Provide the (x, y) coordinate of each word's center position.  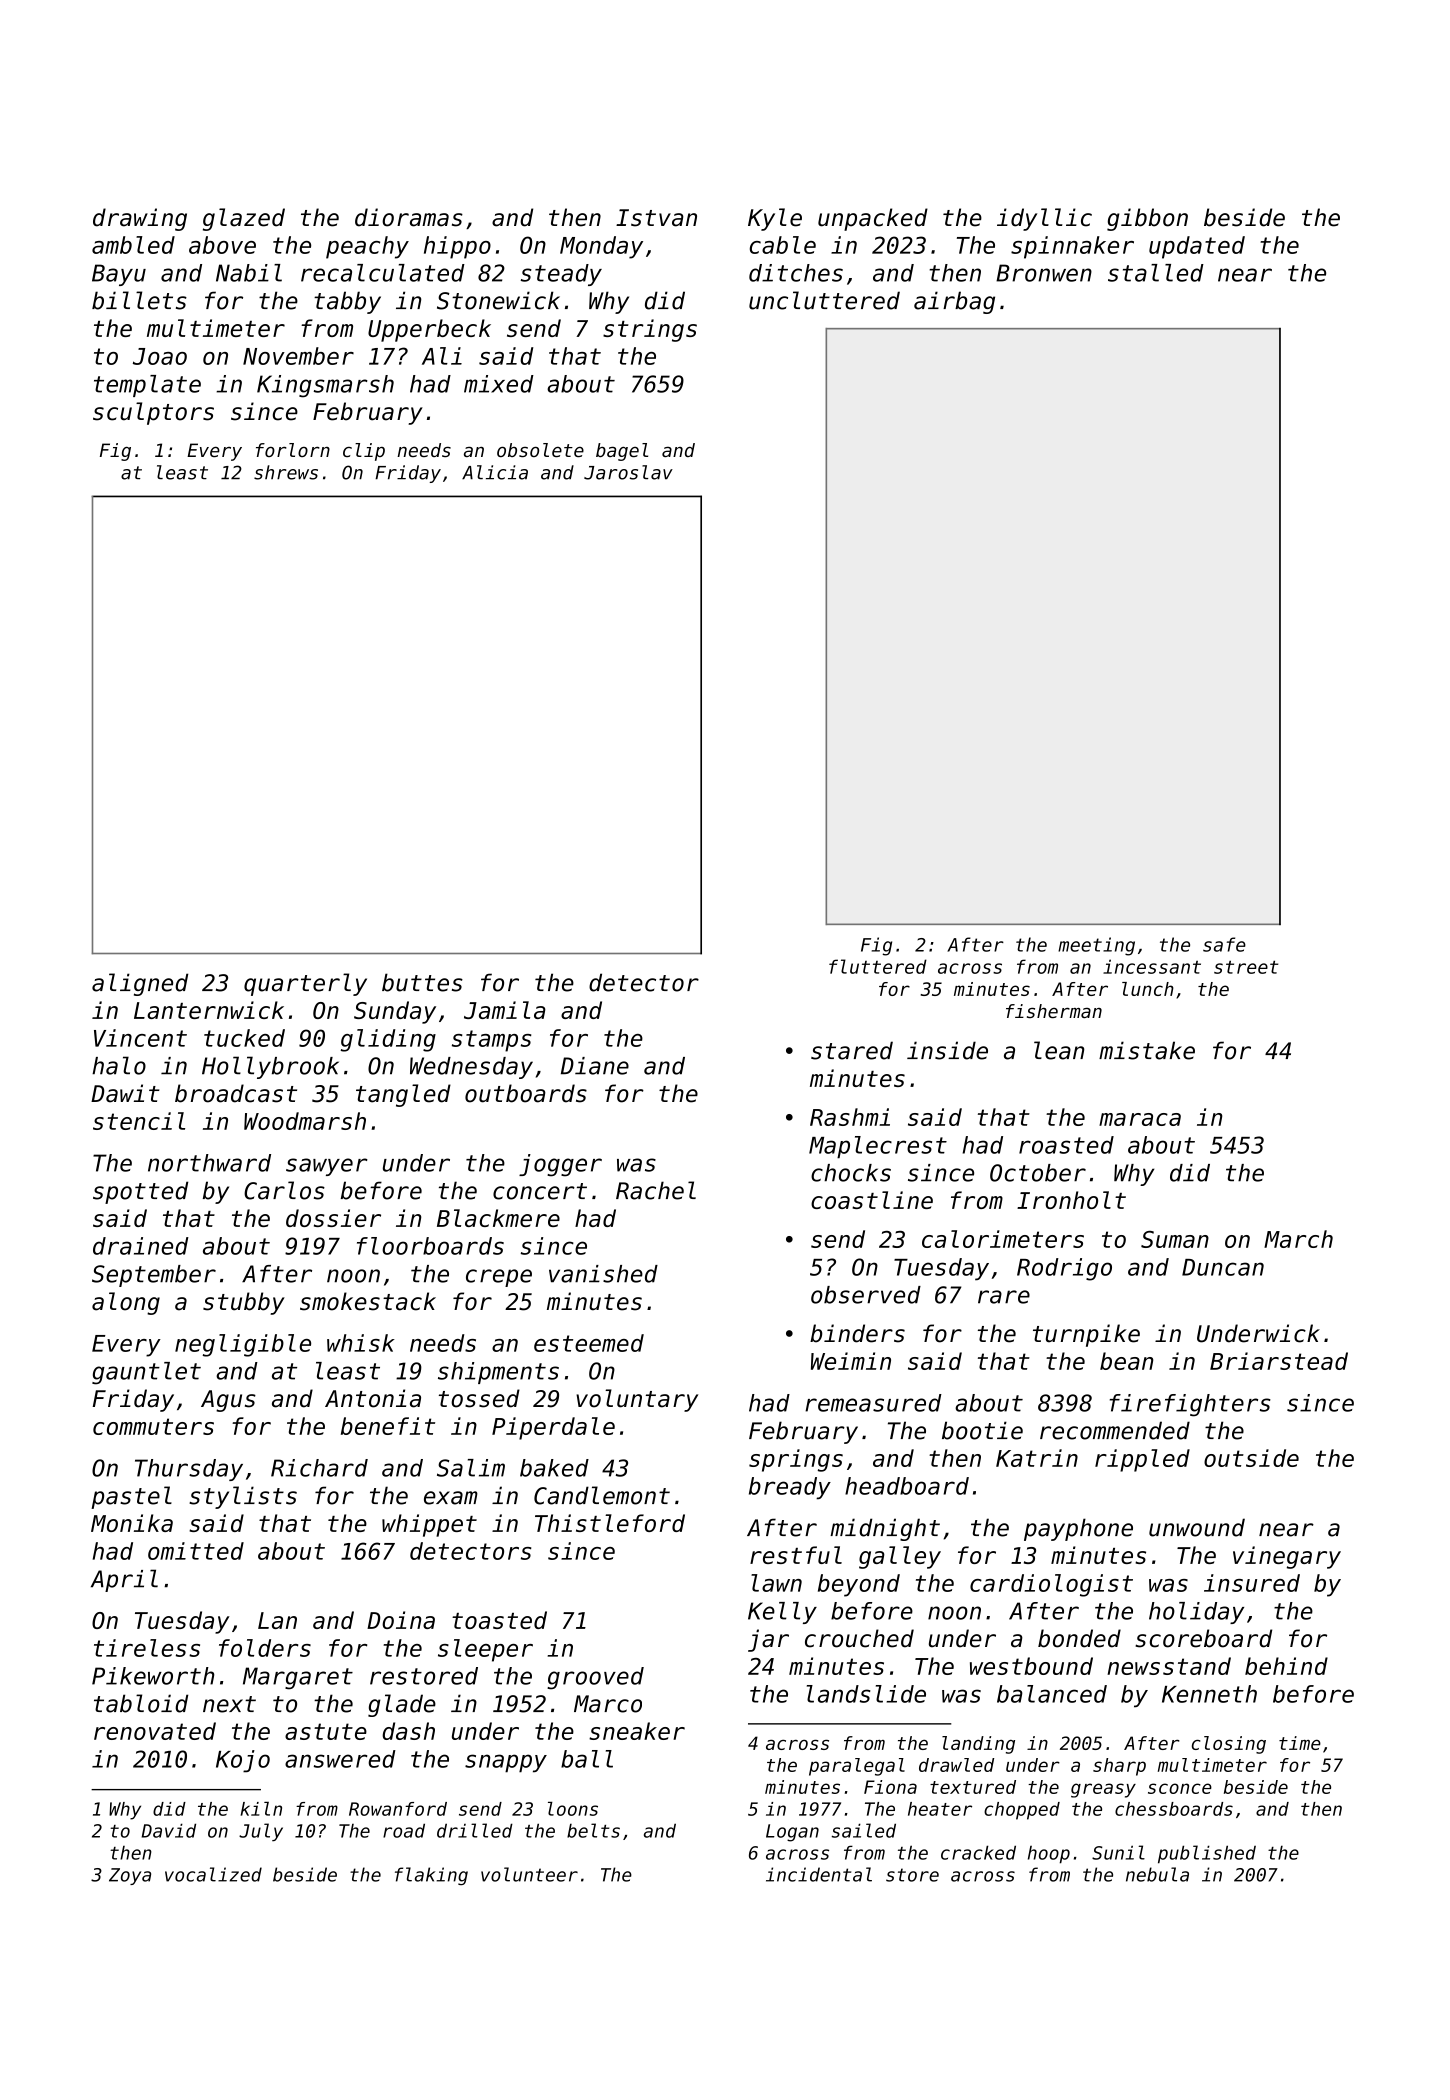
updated (1197, 247)
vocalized (213, 1874)
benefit (388, 1426)
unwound (1197, 1527)
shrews (286, 472)
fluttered (878, 966)
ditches (796, 273)
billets (139, 300)
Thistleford (610, 1523)
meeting (1096, 946)
